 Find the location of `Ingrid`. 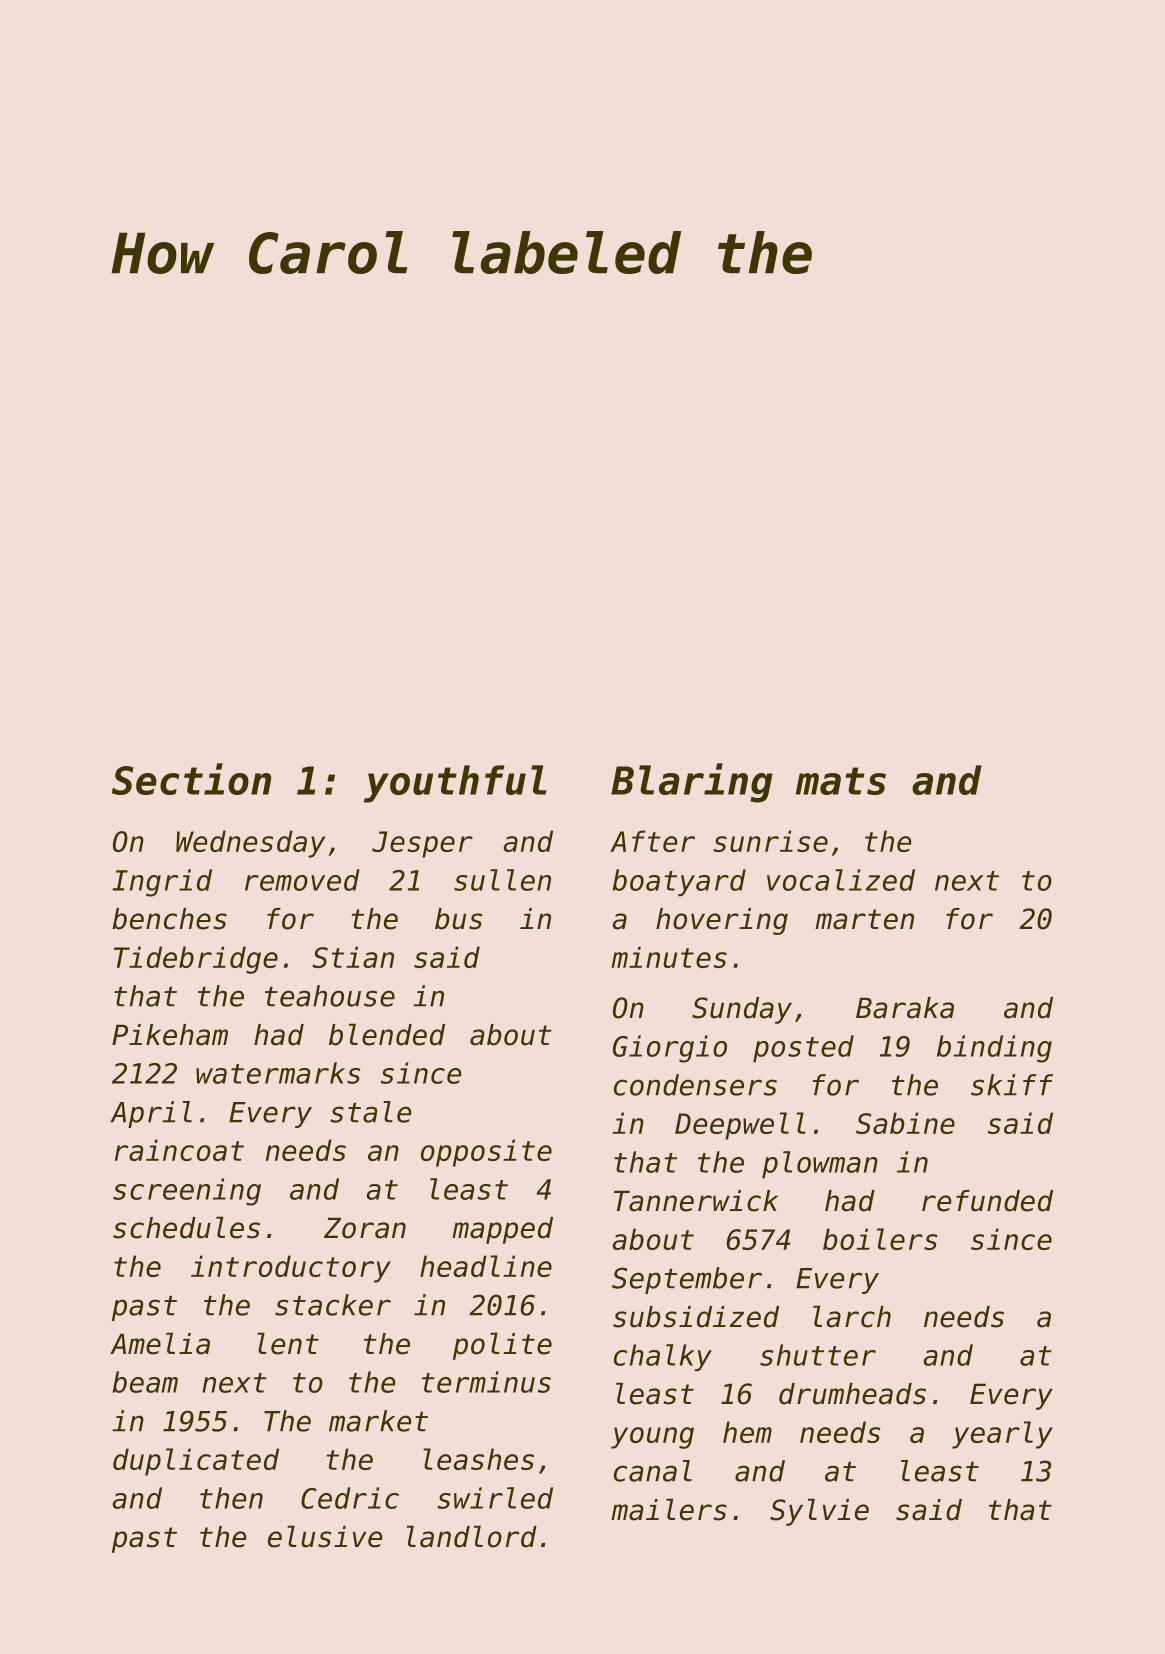

Ingrid is located at coordinates (162, 883).
